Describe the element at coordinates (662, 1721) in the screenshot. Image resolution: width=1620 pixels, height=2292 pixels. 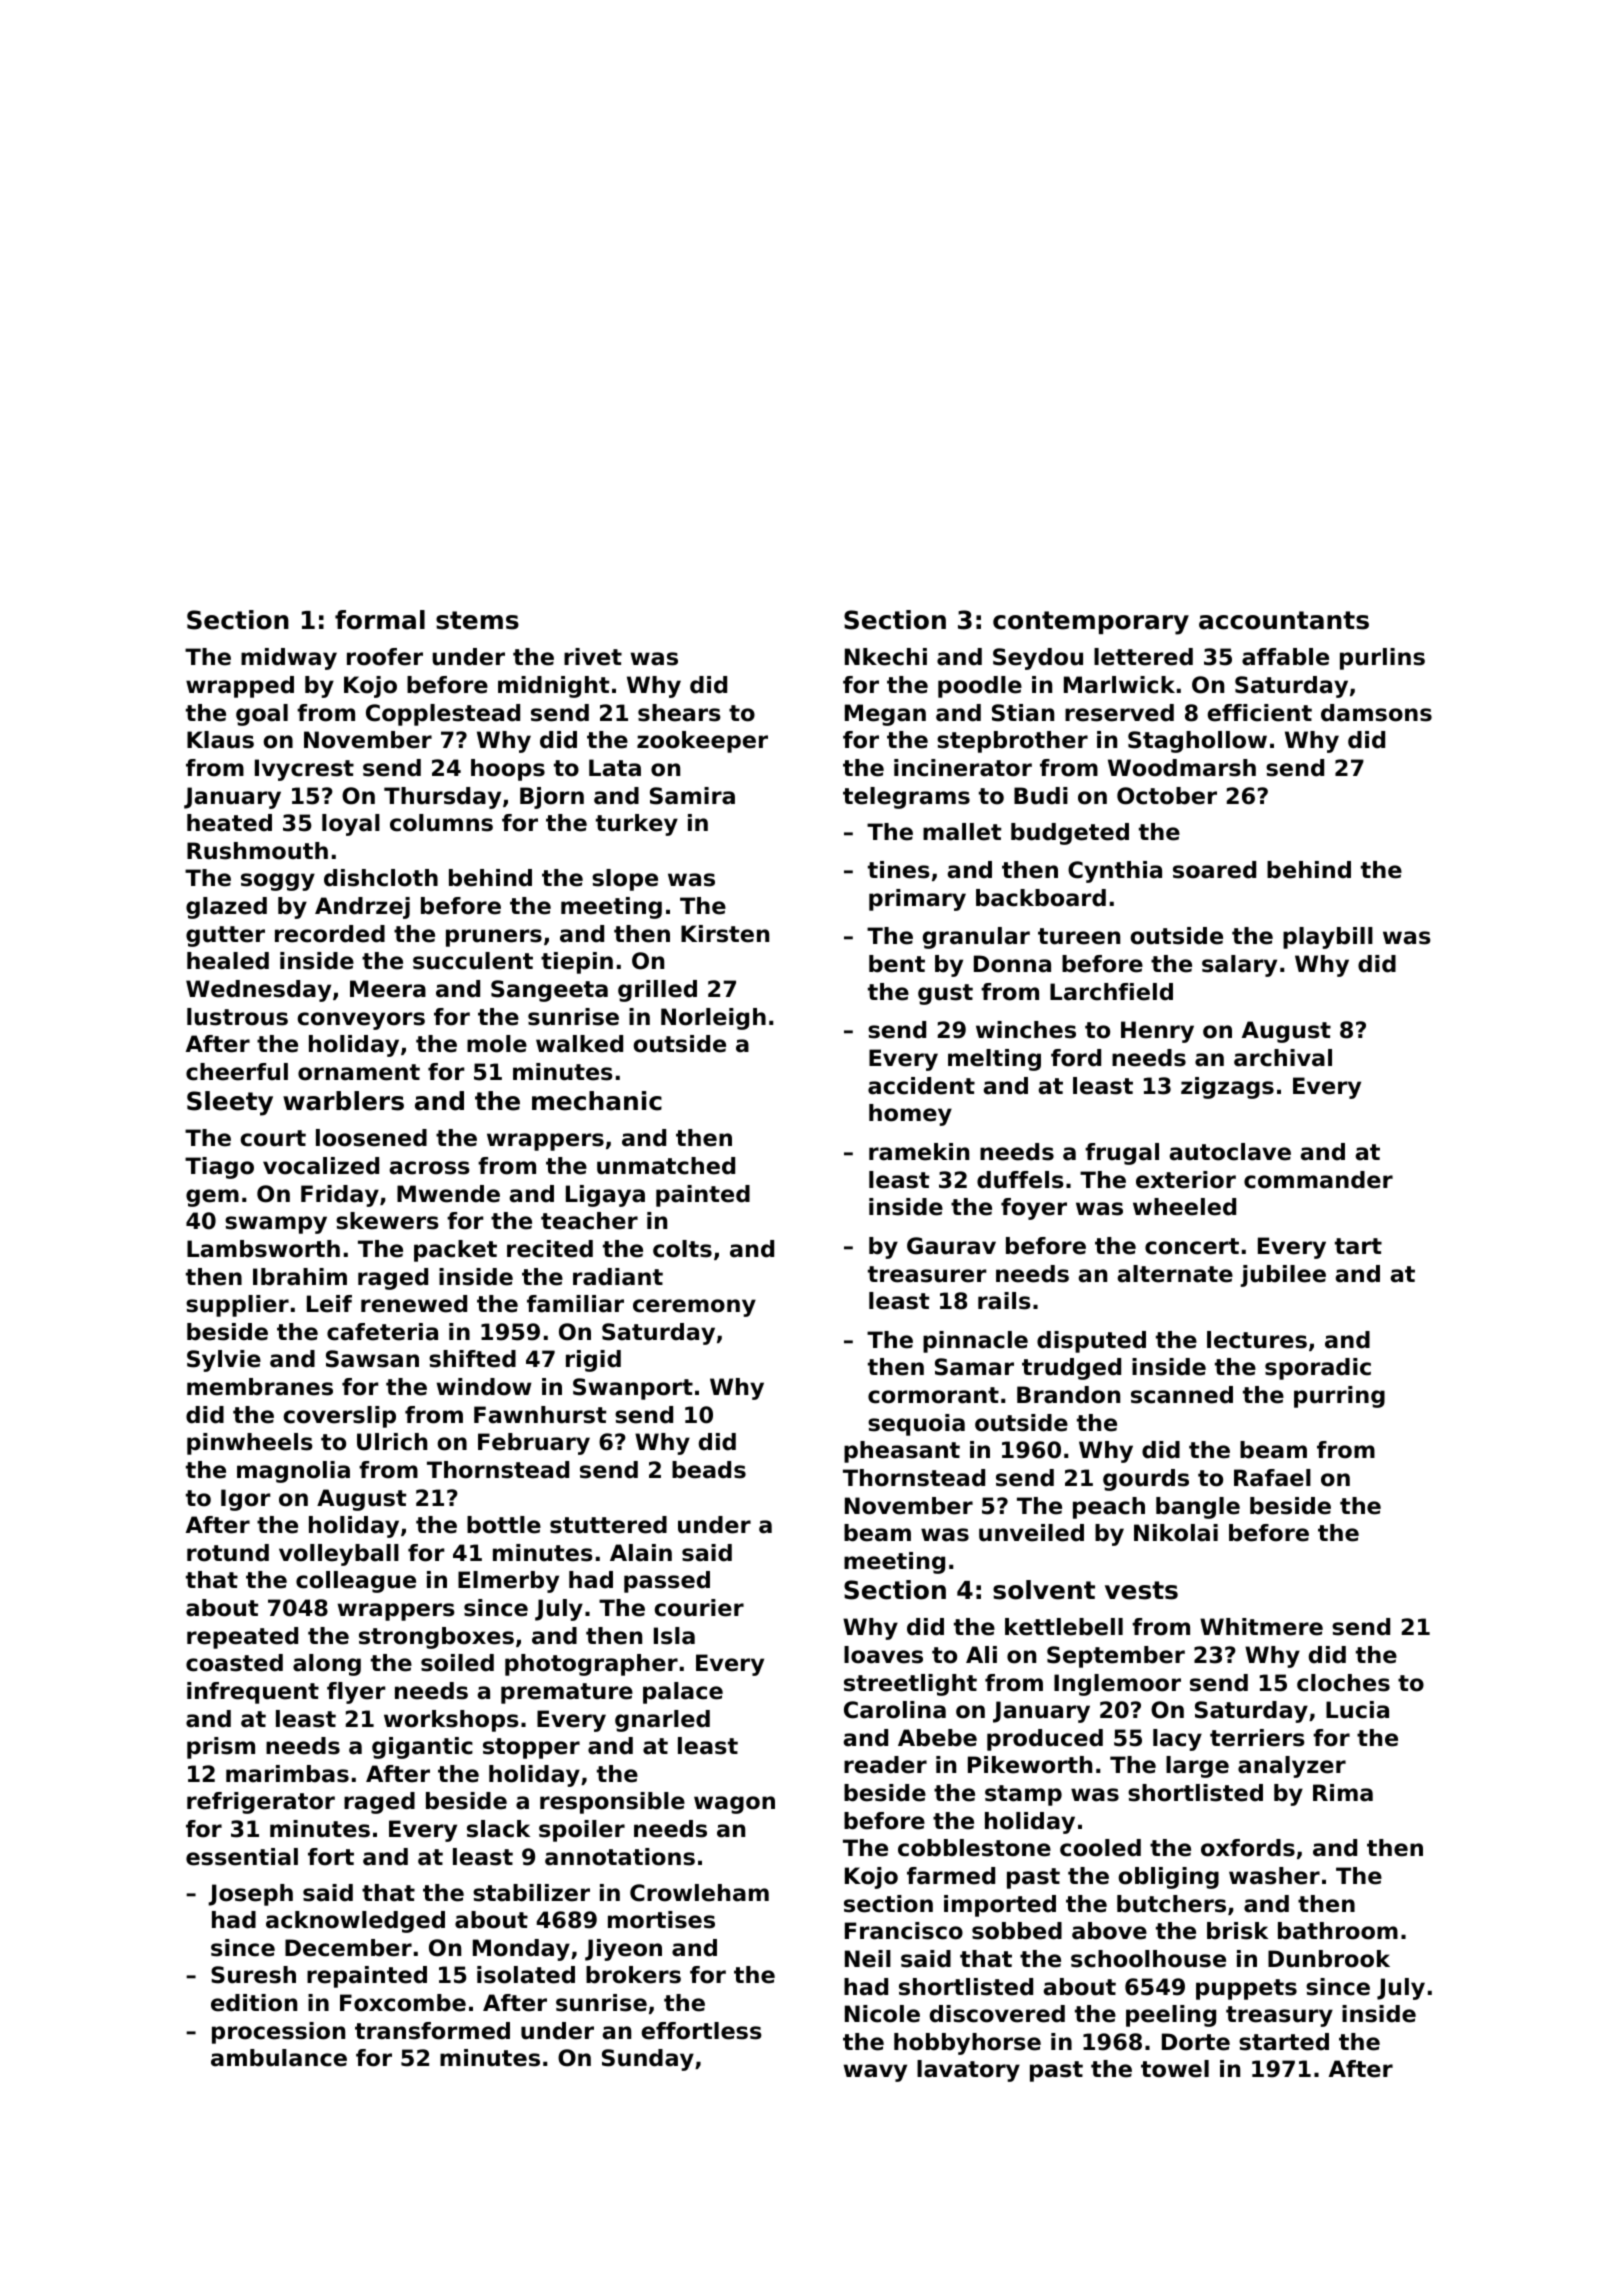
I see `gnarled` at that location.
